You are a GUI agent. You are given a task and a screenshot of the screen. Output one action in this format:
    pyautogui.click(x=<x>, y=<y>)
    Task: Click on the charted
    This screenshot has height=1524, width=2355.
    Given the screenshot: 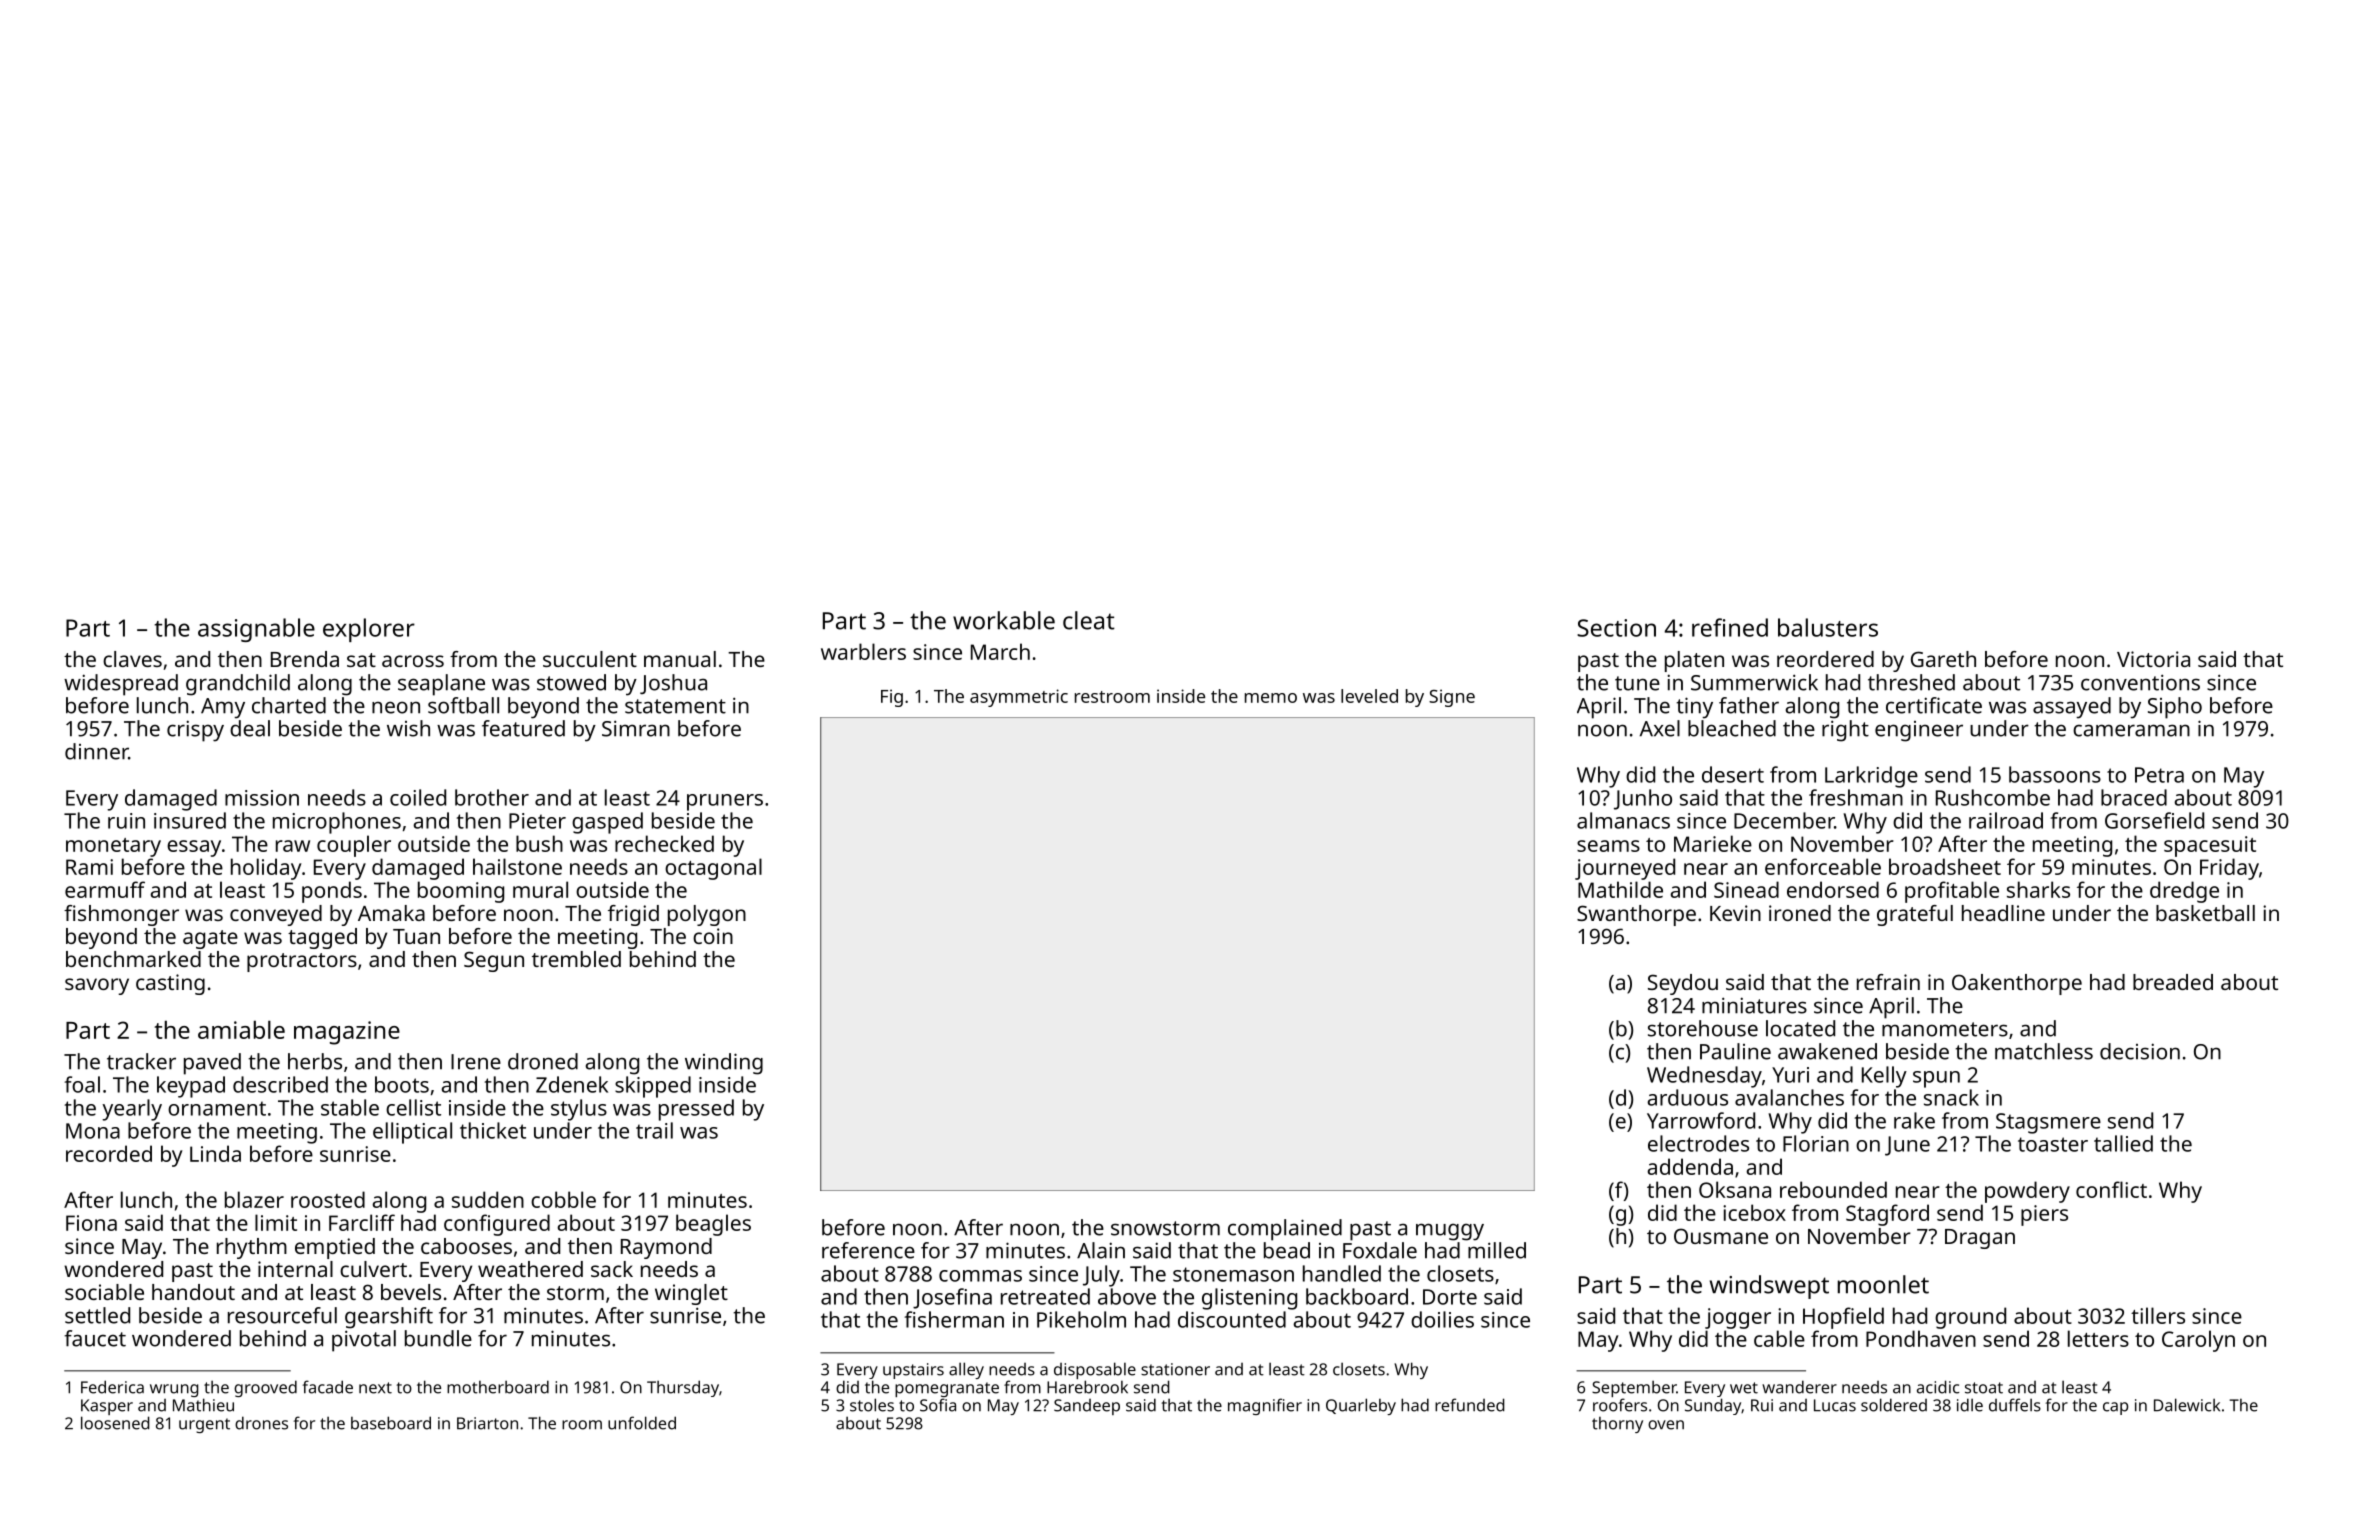 What is the action you would take?
    pyautogui.click(x=289, y=705)
